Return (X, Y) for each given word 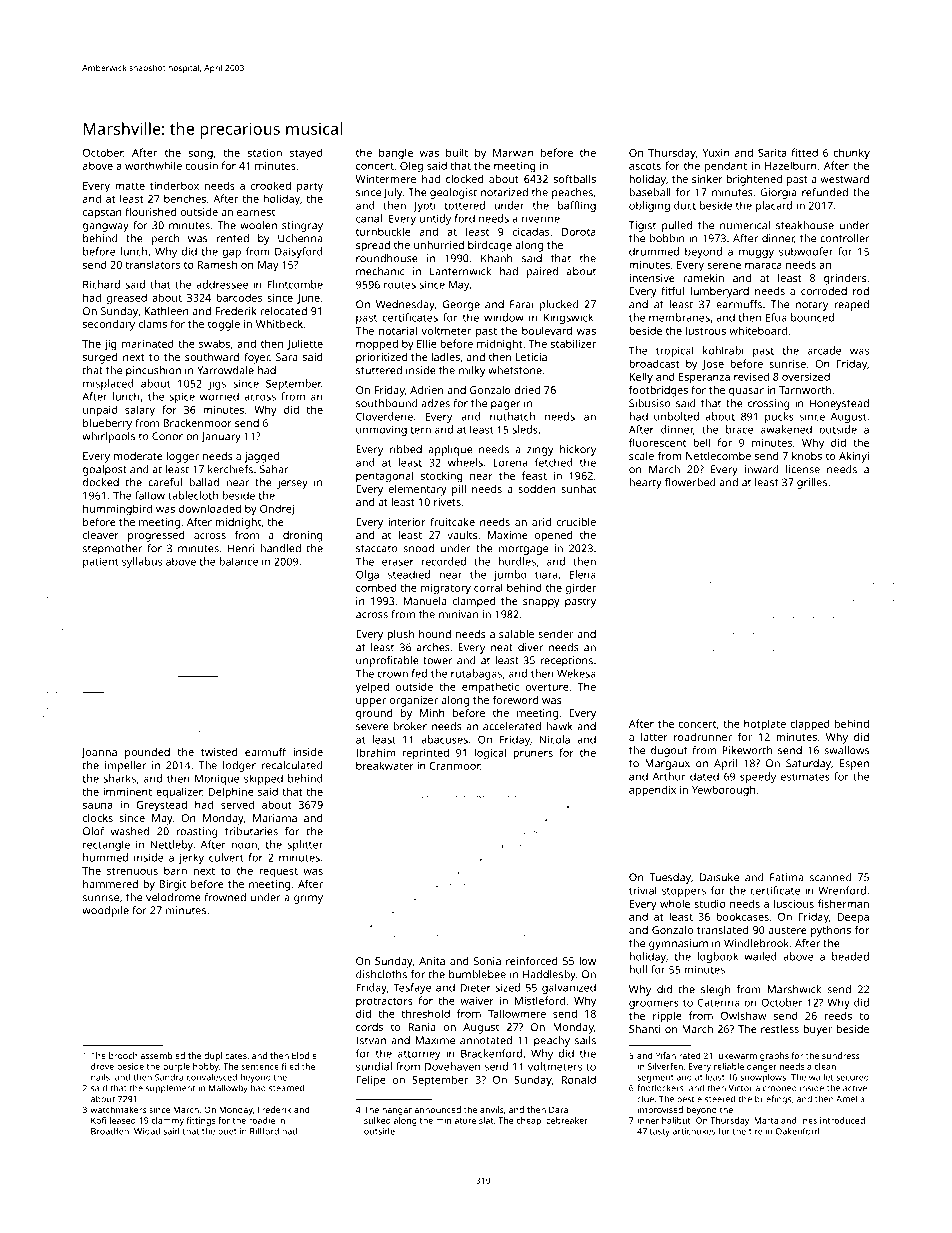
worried (219, 396)
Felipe (371, 1081)
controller (845, 238)
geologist (453, 193)
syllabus (142, 562)
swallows (846, 750)
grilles (812, 483)
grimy (308, 898)
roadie (262, 1120)
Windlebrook (756, 943)
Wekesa (576, 673)
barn (175, 870)
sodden (537, 489)
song (201, 155)
